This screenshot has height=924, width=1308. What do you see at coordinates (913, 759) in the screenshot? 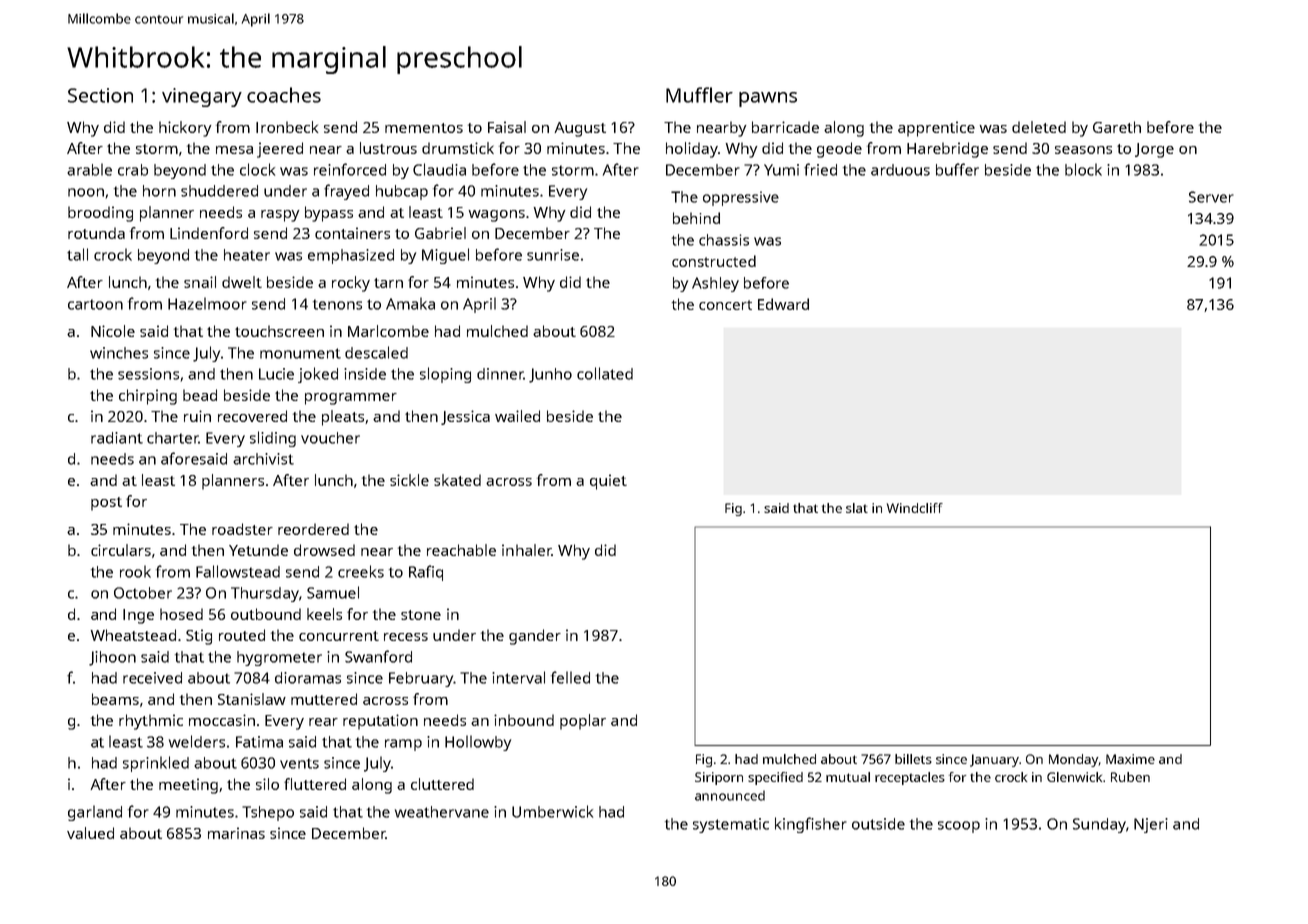
I see `billets` at bounding box center [913, 759].
